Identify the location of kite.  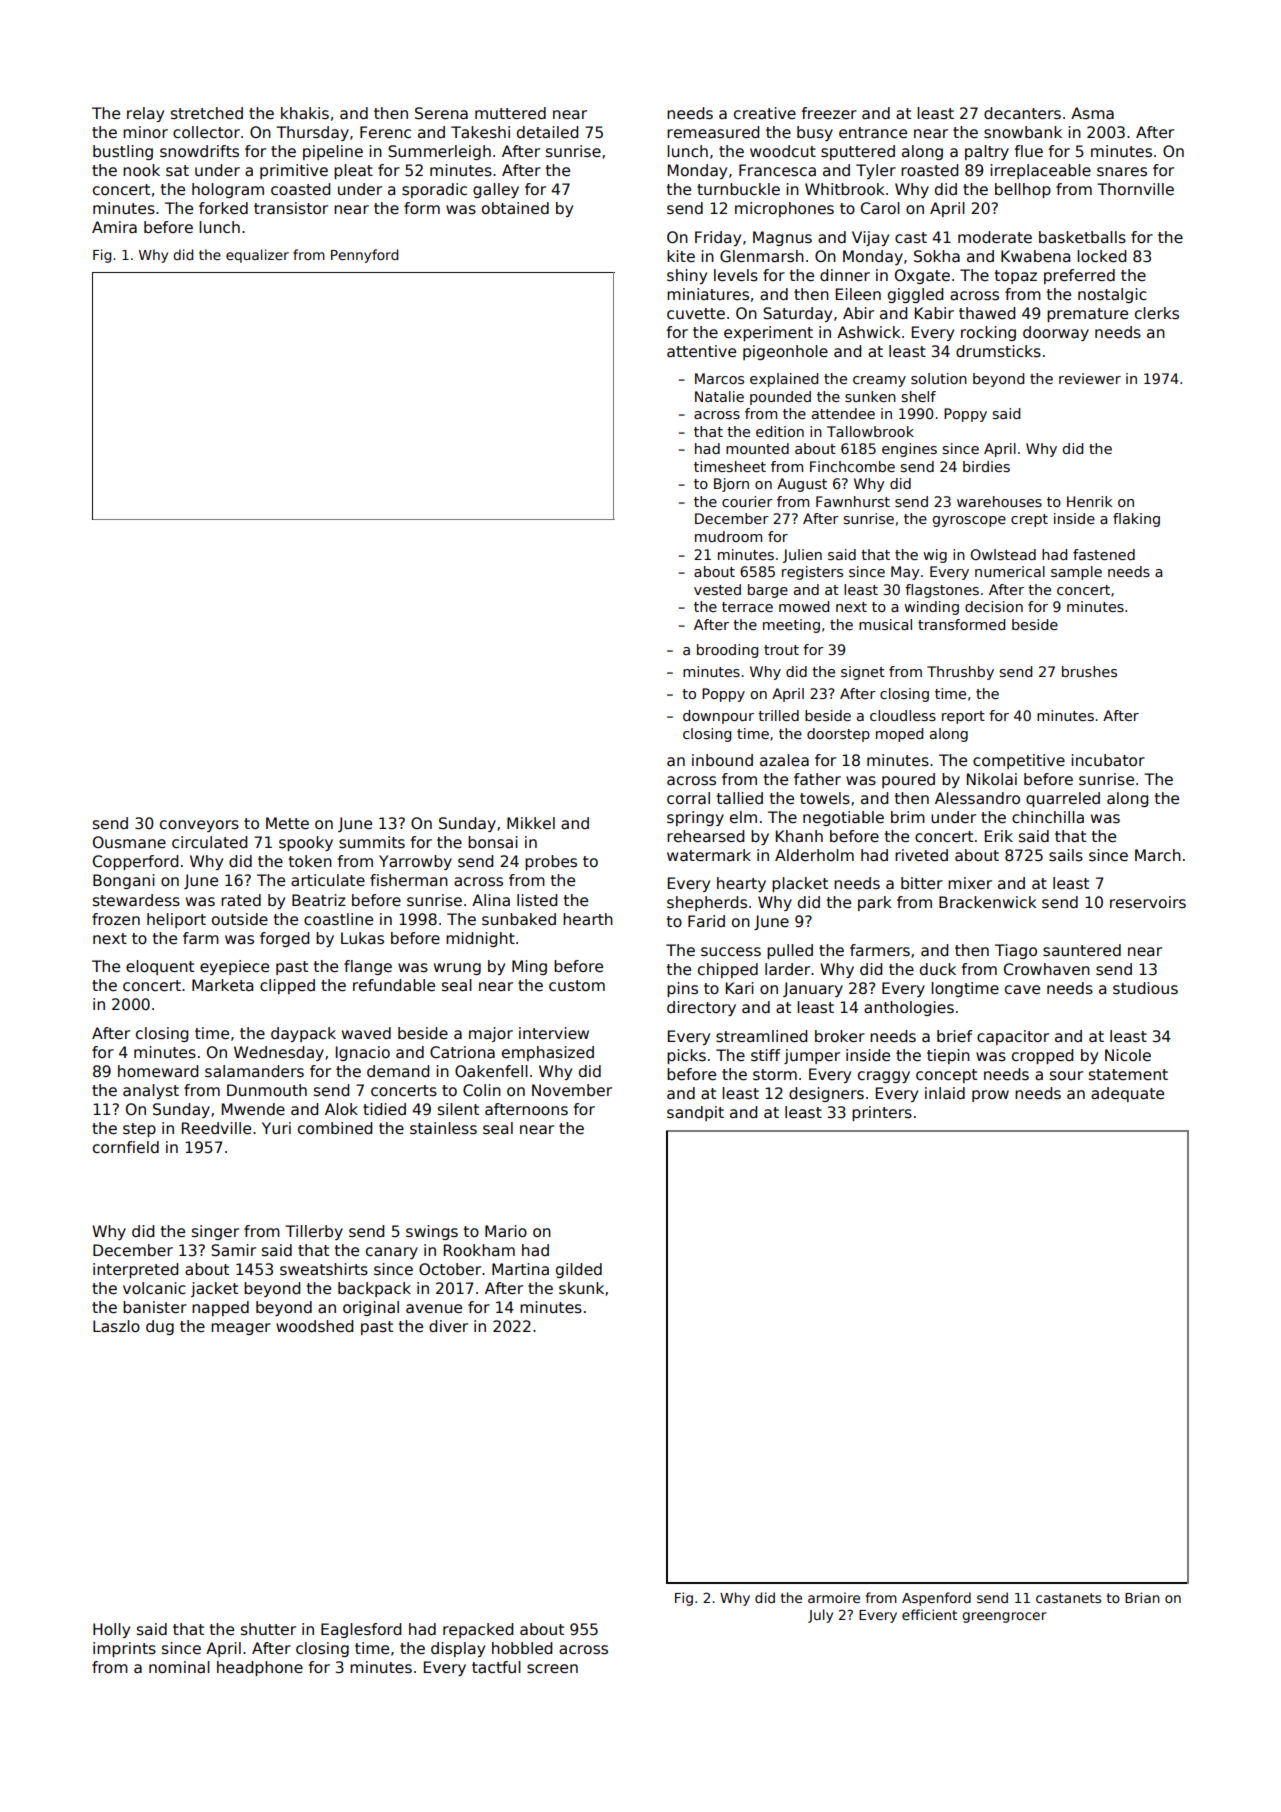
(681, 256).
